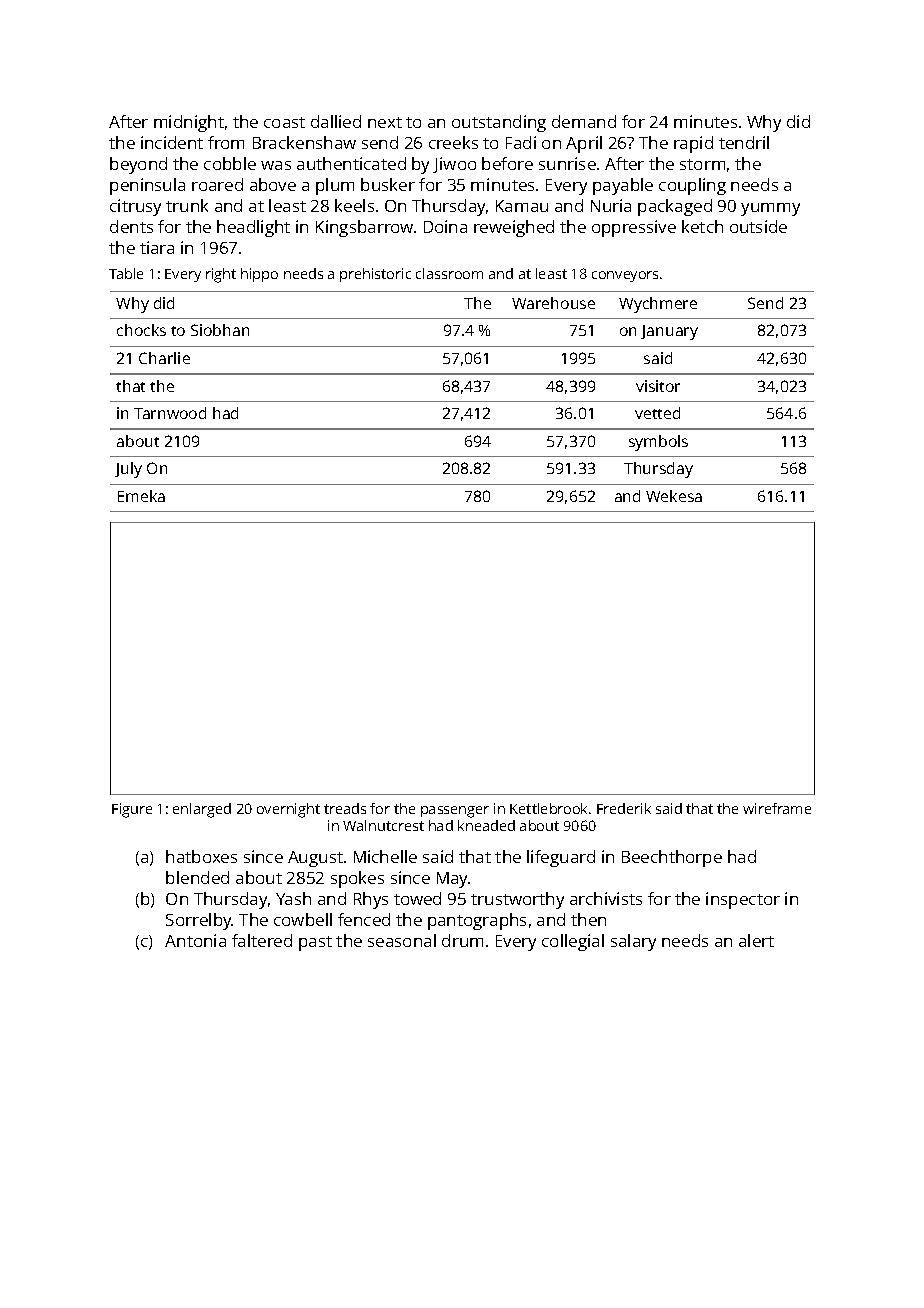  I want to click on wireframe, so click(777, 808).
